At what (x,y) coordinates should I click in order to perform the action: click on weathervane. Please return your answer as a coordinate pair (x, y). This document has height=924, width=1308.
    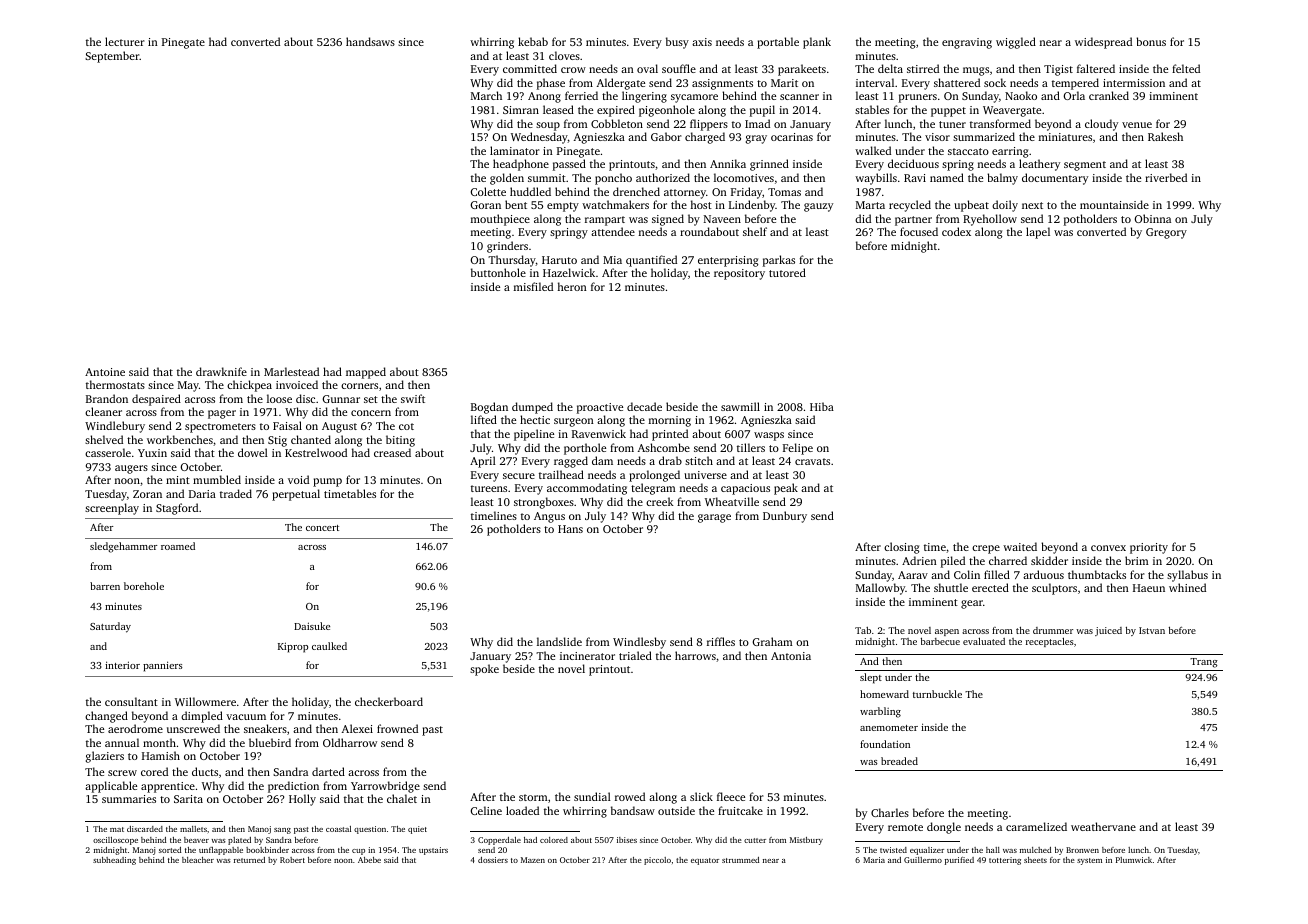
    Looking at the image, I should click on (1103, 826).
